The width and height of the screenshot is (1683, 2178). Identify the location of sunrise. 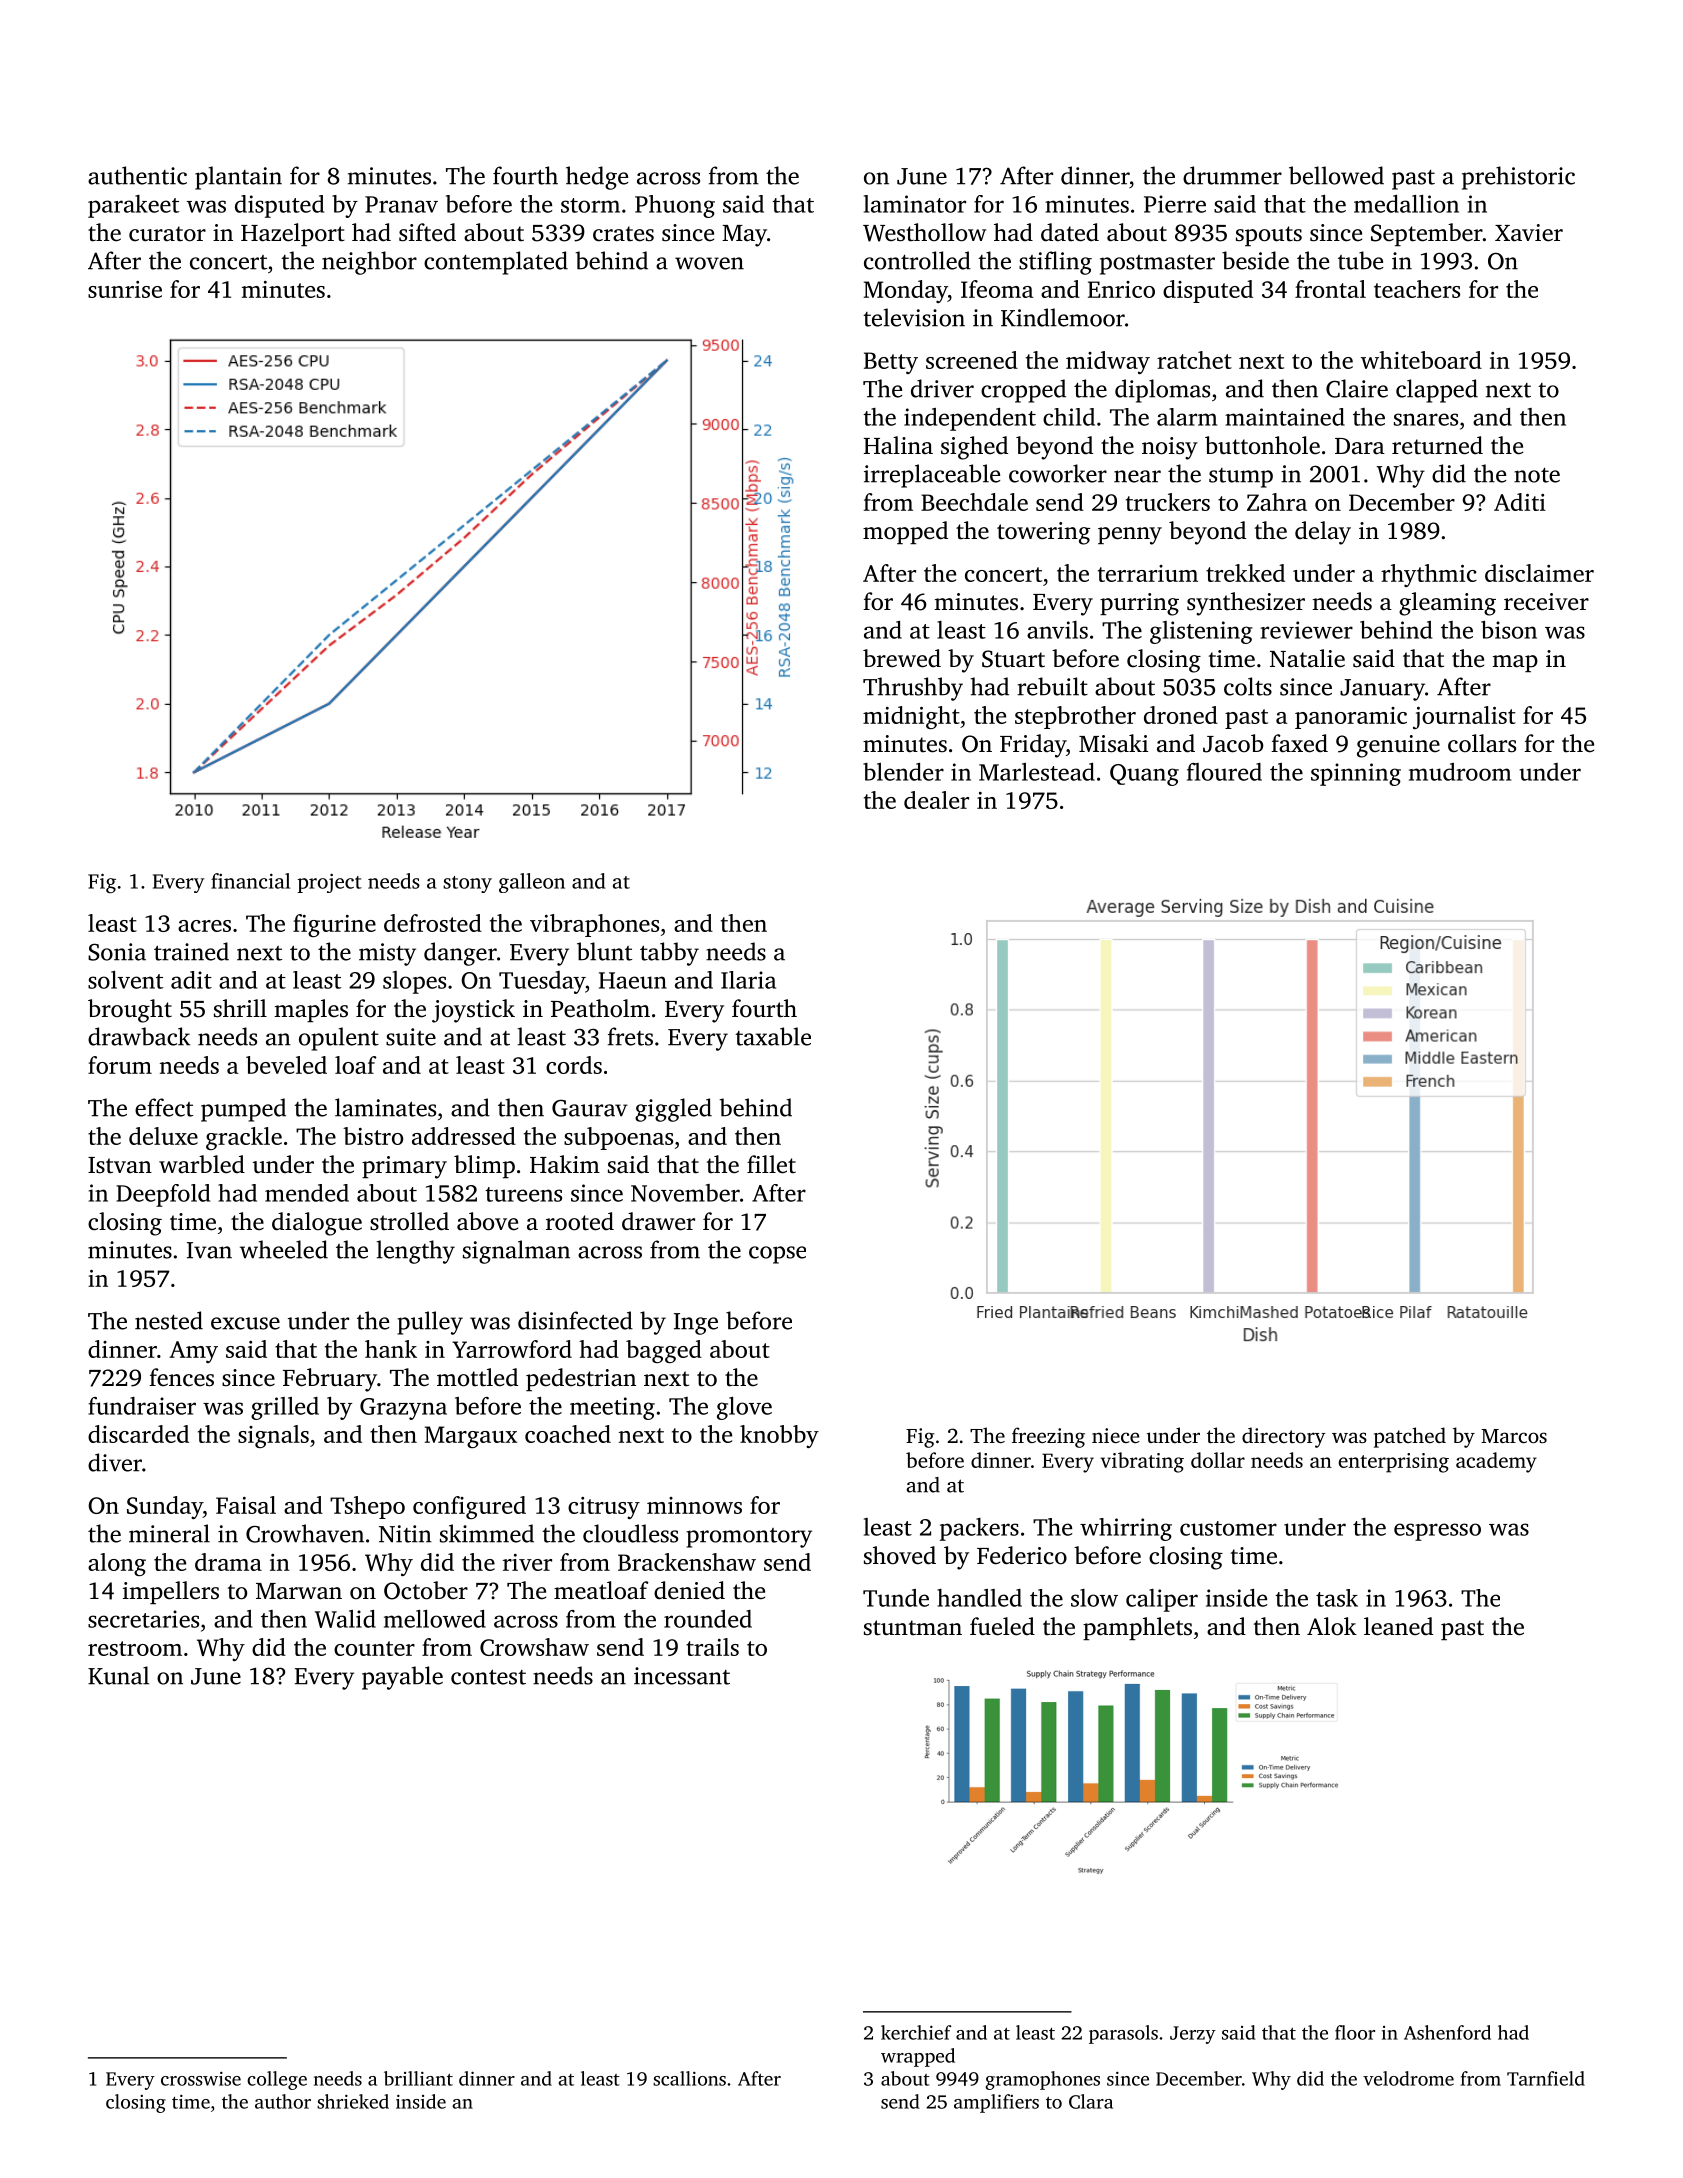
(125, 289).
